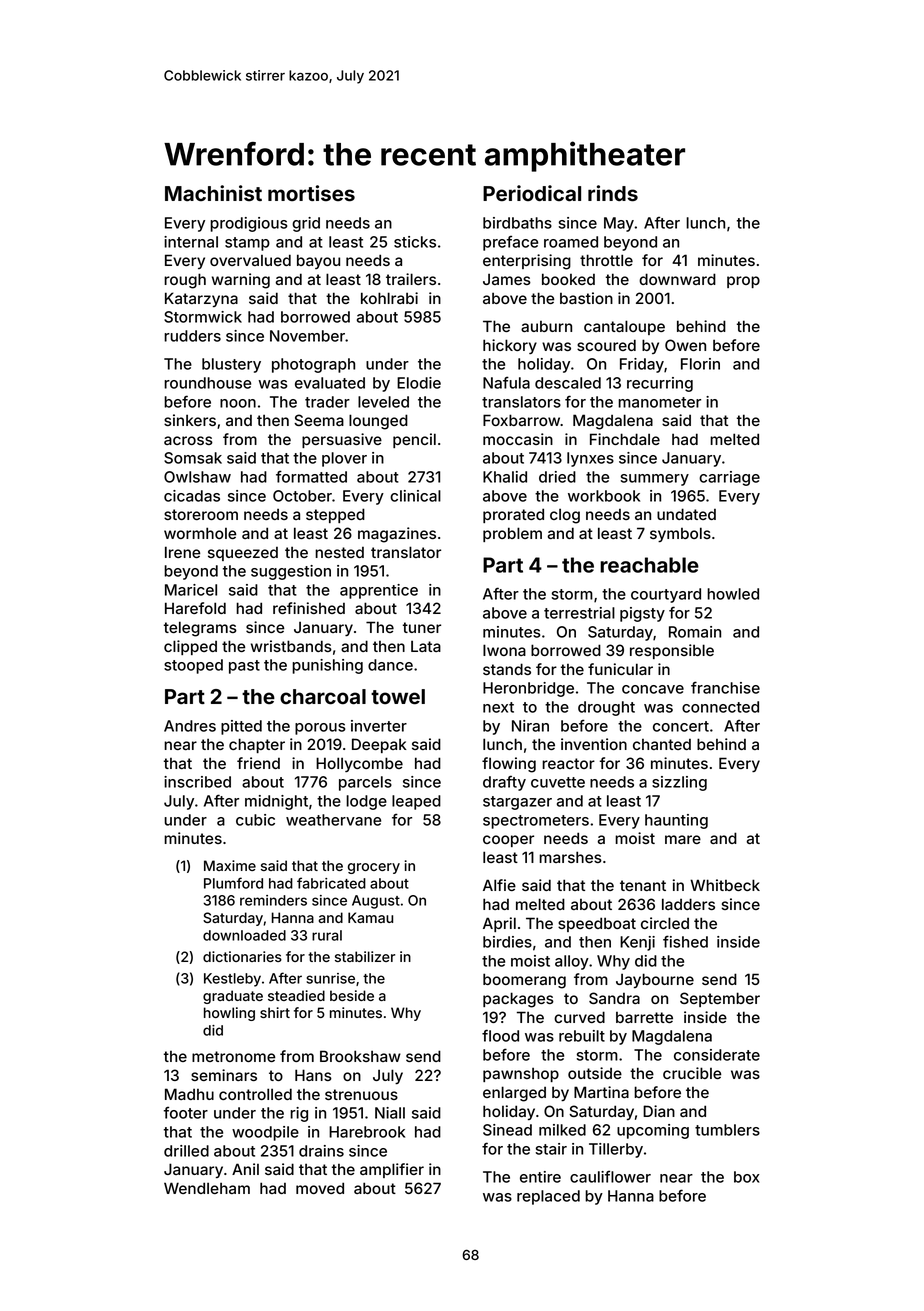  Describe the element at coordinates (613, 193) in the page. I see `rinds` at that location.
